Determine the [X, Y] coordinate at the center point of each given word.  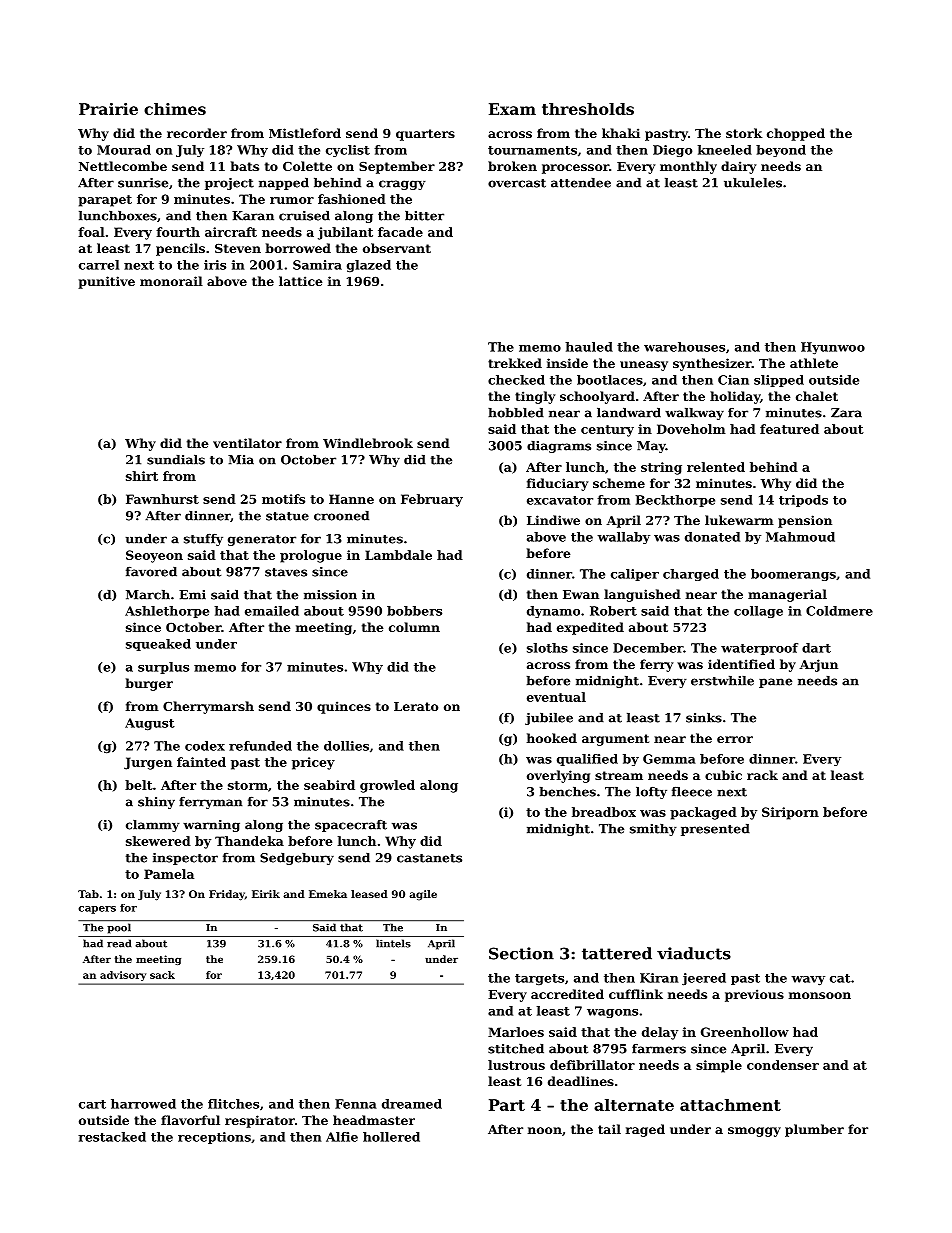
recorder [197, 133]
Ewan [581, 594]
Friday [227, 895]
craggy [402, 185]
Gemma [669, 759]
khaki [621, 133]
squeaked [158, 645]
